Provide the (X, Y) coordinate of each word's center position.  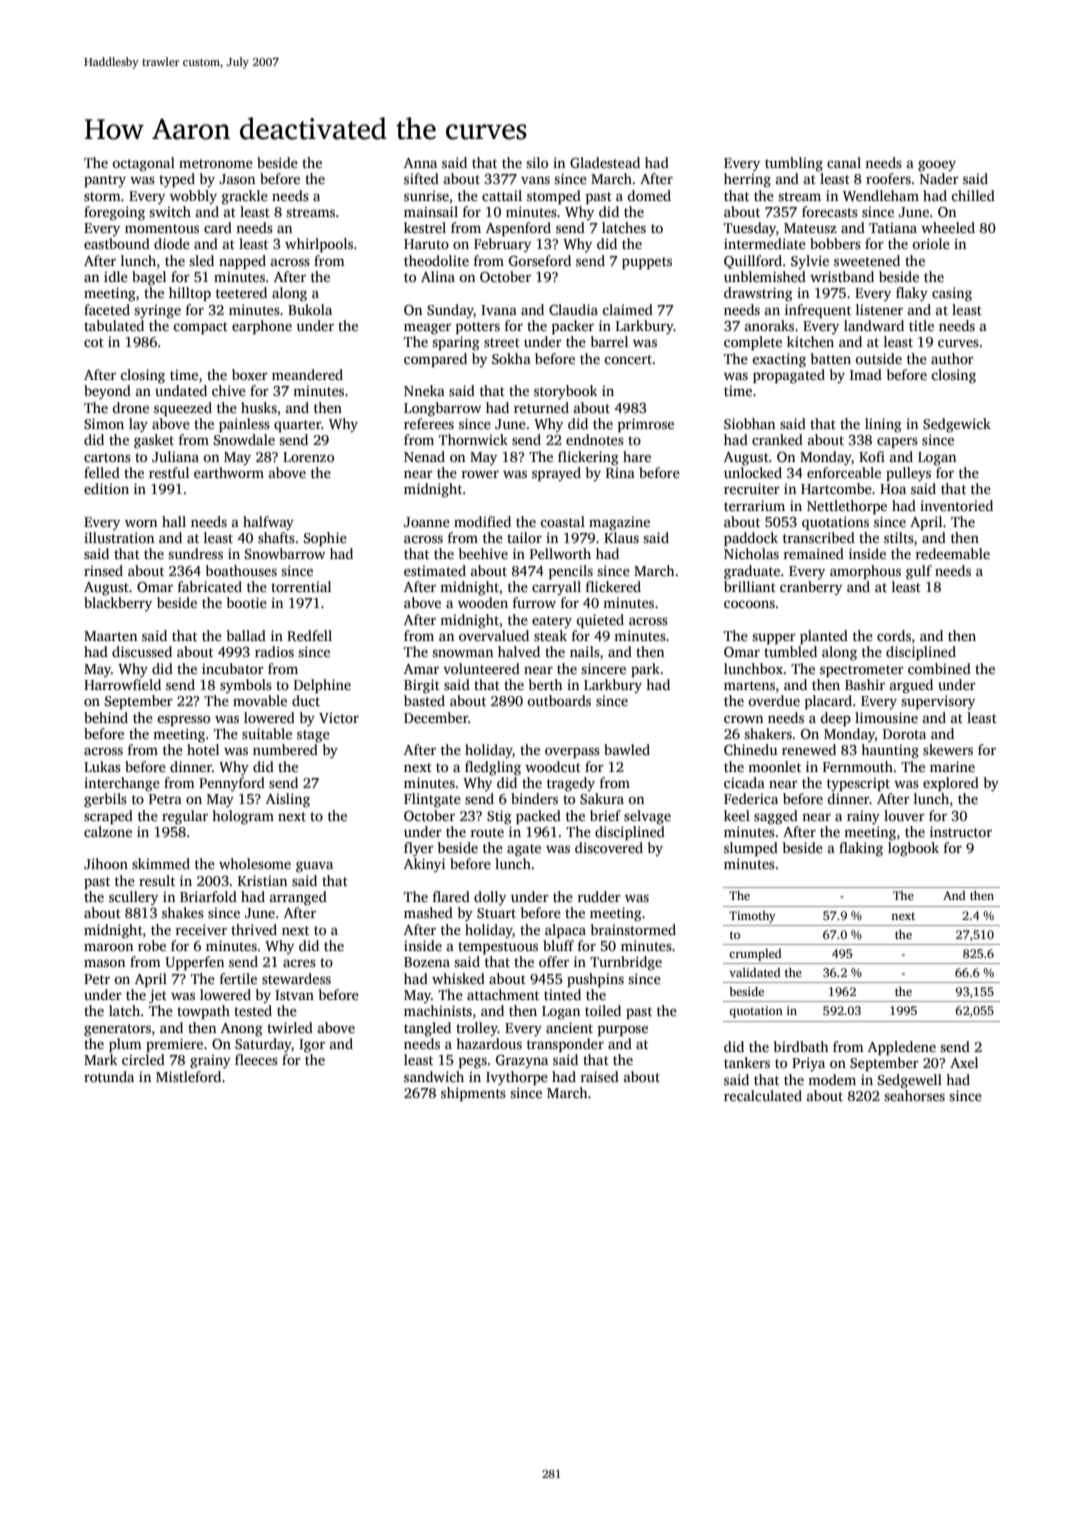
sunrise (426, 195)
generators (117, 1030)
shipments (473, 1094)
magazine (619, 523)
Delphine (322, 686)
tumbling (794, 164)
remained (814, 553)
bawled (627, 749)
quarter (297, 426)
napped (242, 262)
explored (951, 784)
